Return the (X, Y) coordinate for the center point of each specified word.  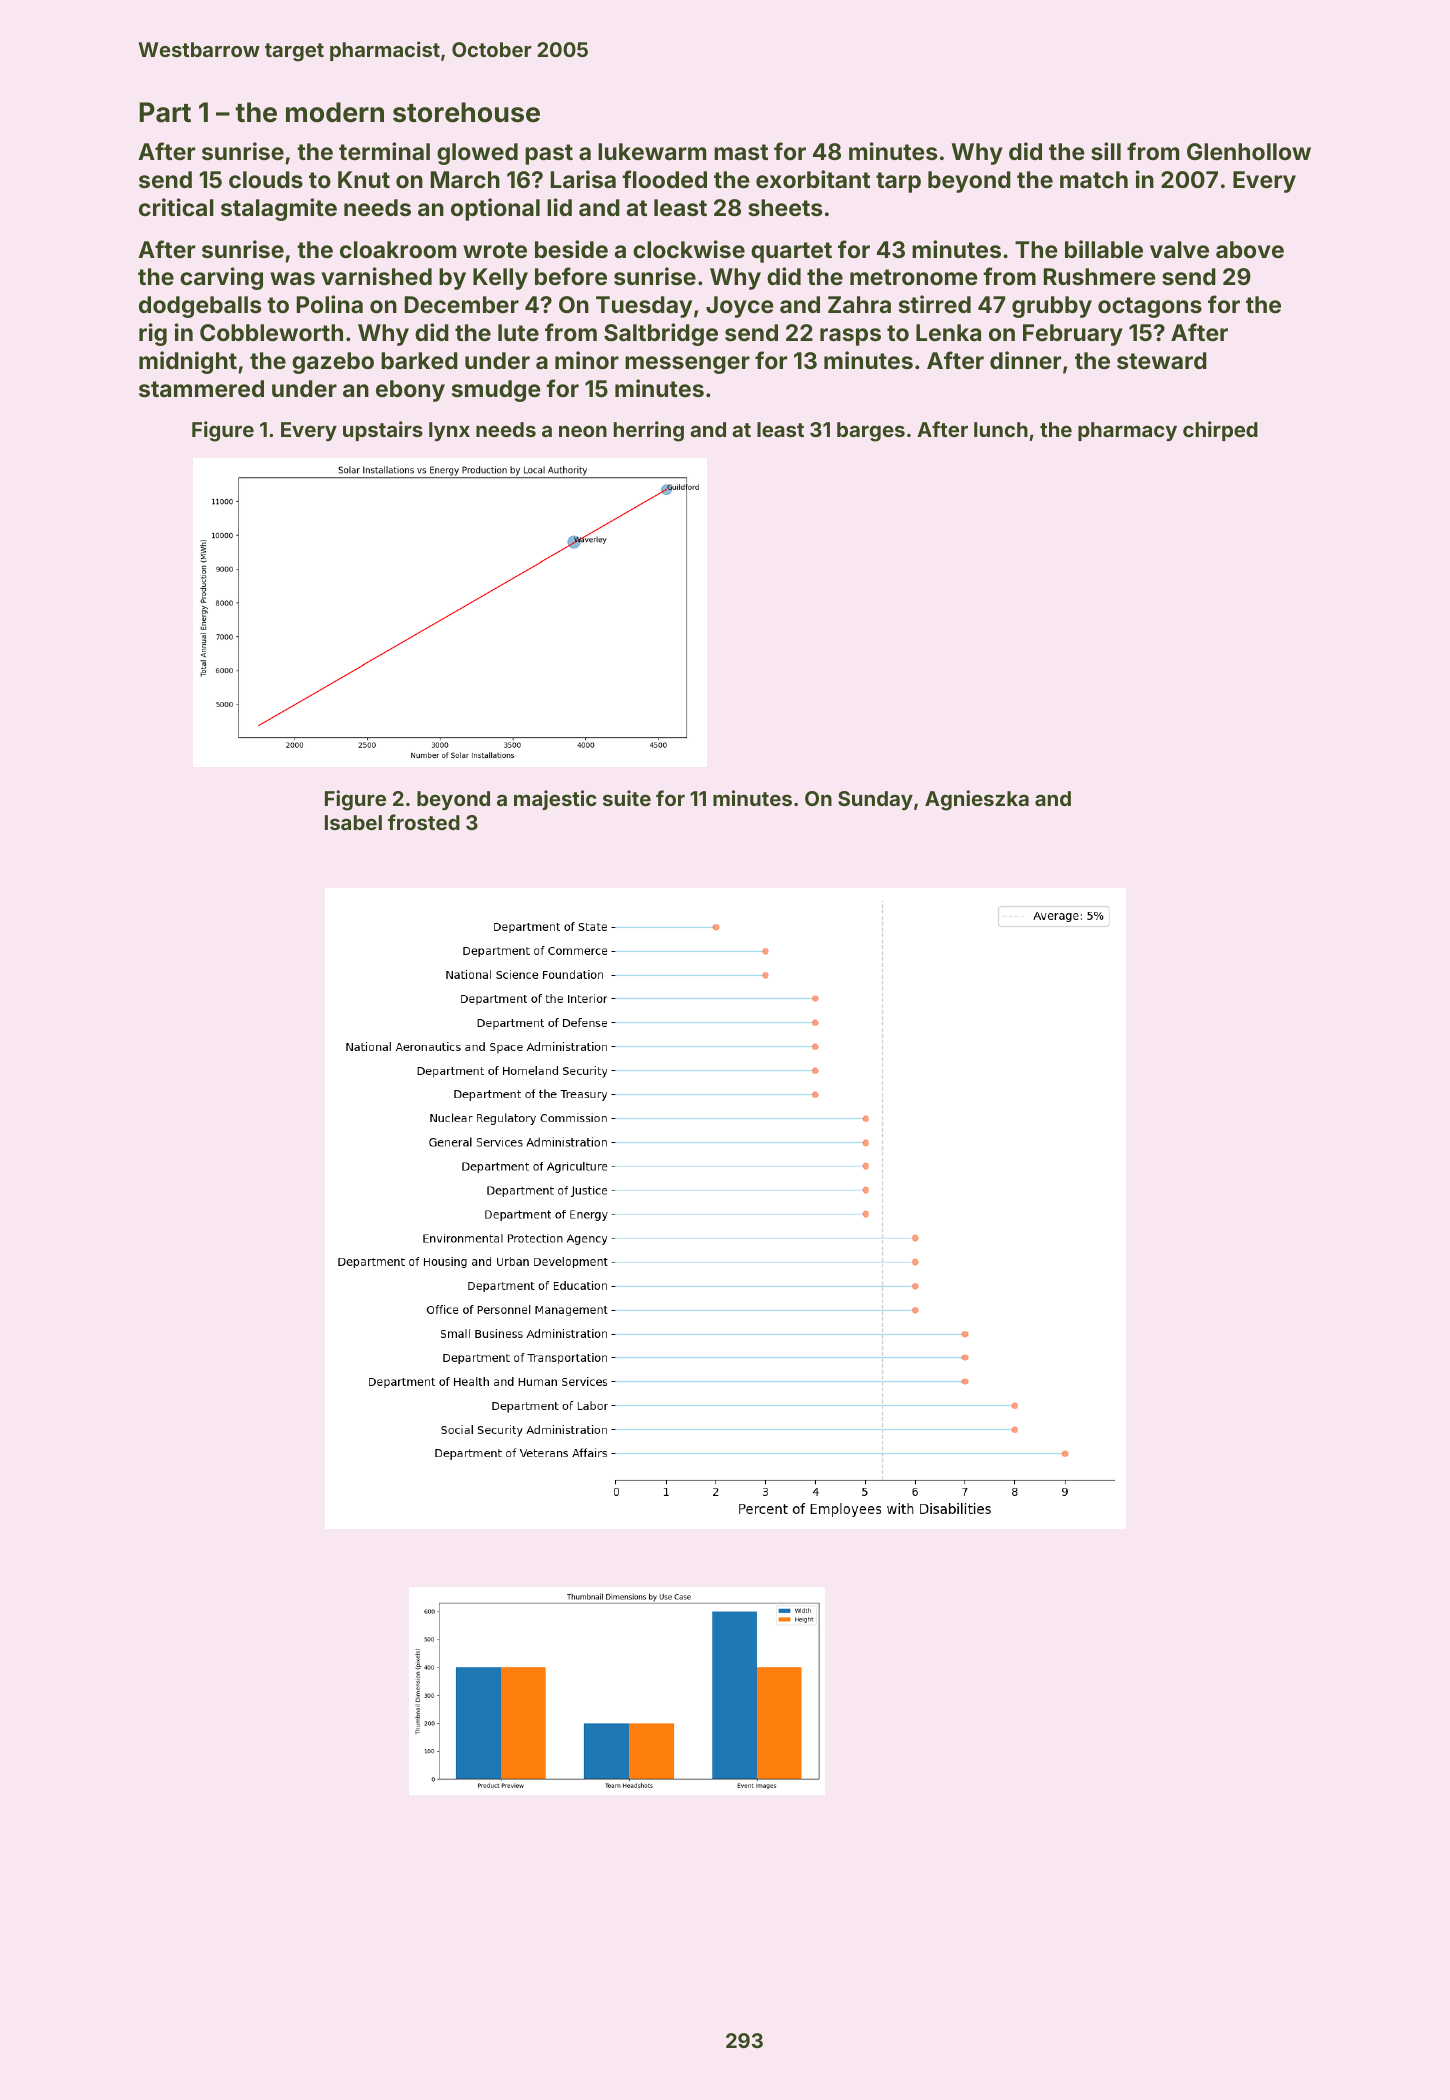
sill (1106, 151)
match (1094, 179)
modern (335, 112)
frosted (424, 822)
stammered (201, 388)
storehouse (466, 112)
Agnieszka (977, 800)
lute (518, 332)
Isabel (353, 822)
